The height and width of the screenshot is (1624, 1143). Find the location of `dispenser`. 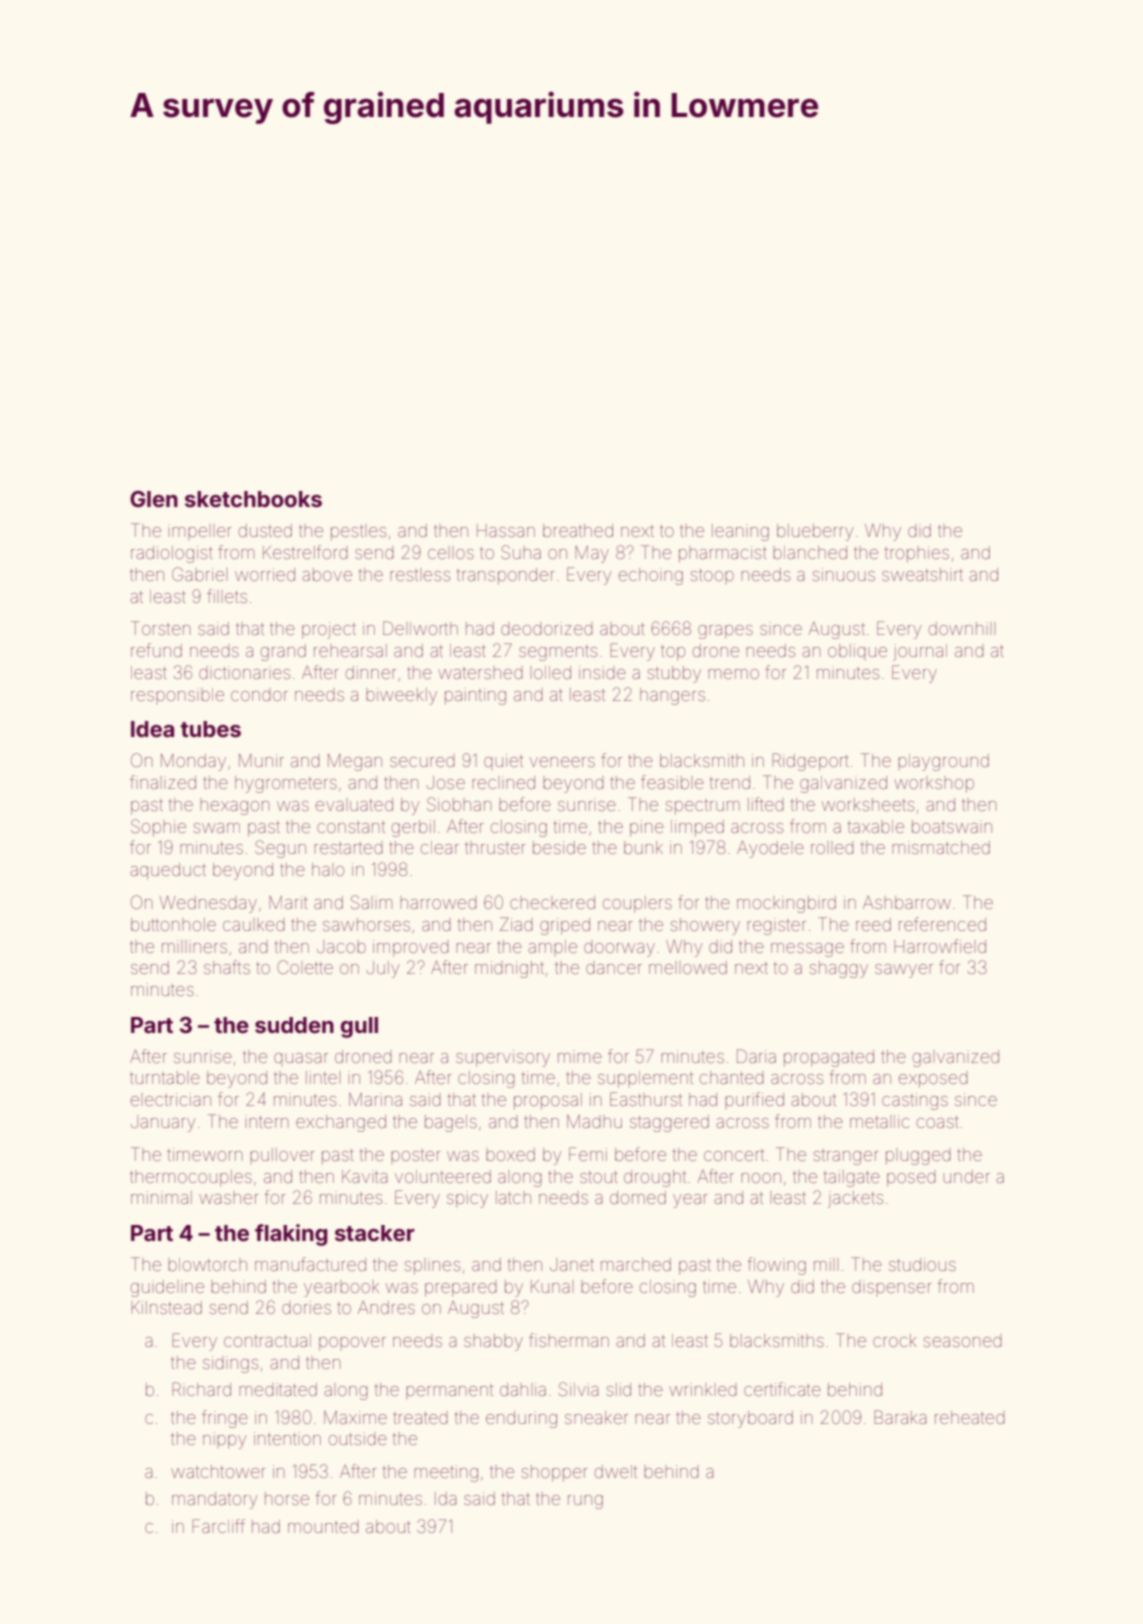

dispenser is located at coordinates (892, 1288).
